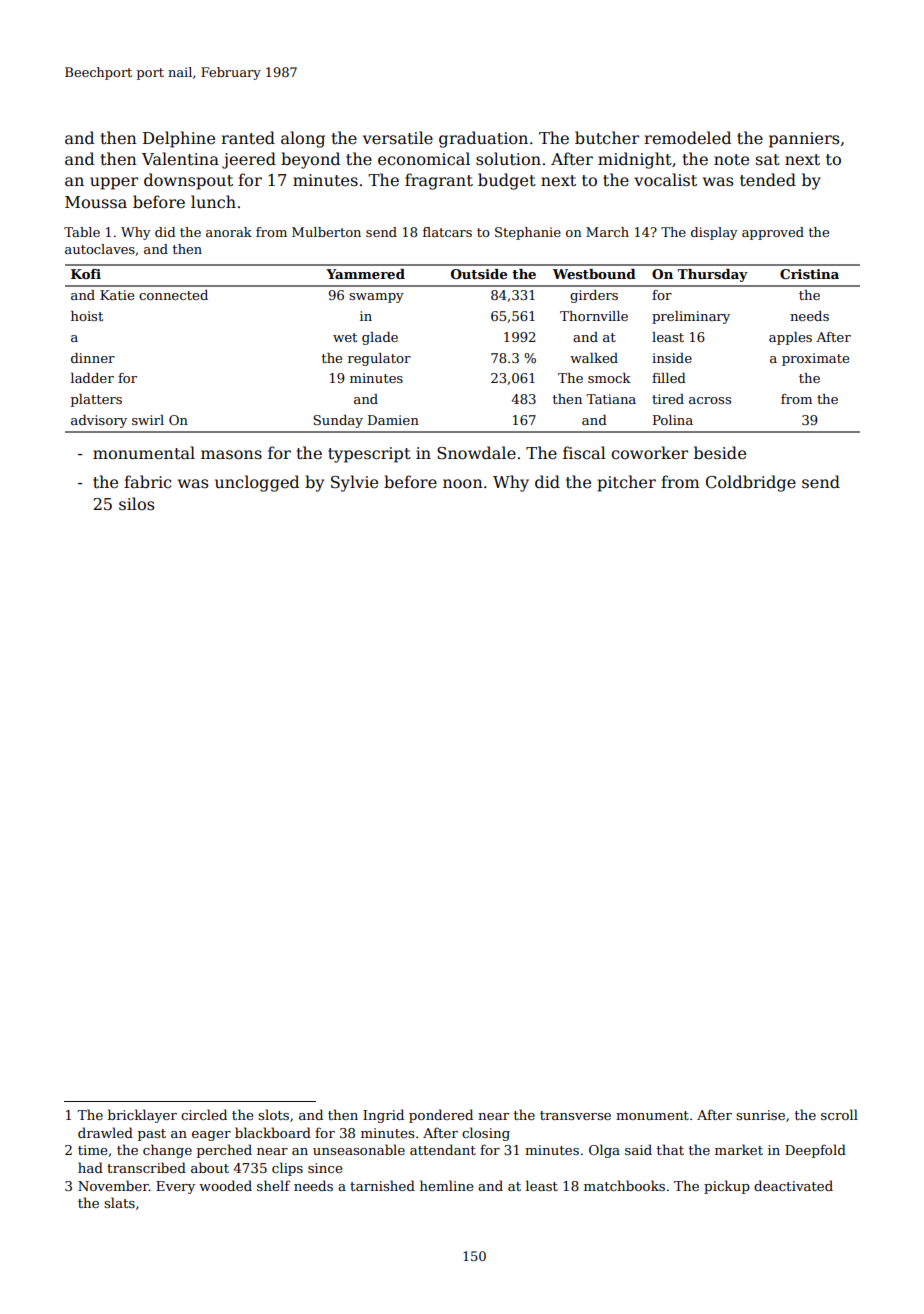 The height and width of the screenshot is (1314, 924). Describe the element at coordinates (607, 138) in the screenshot. I see `butcher` at that location.
